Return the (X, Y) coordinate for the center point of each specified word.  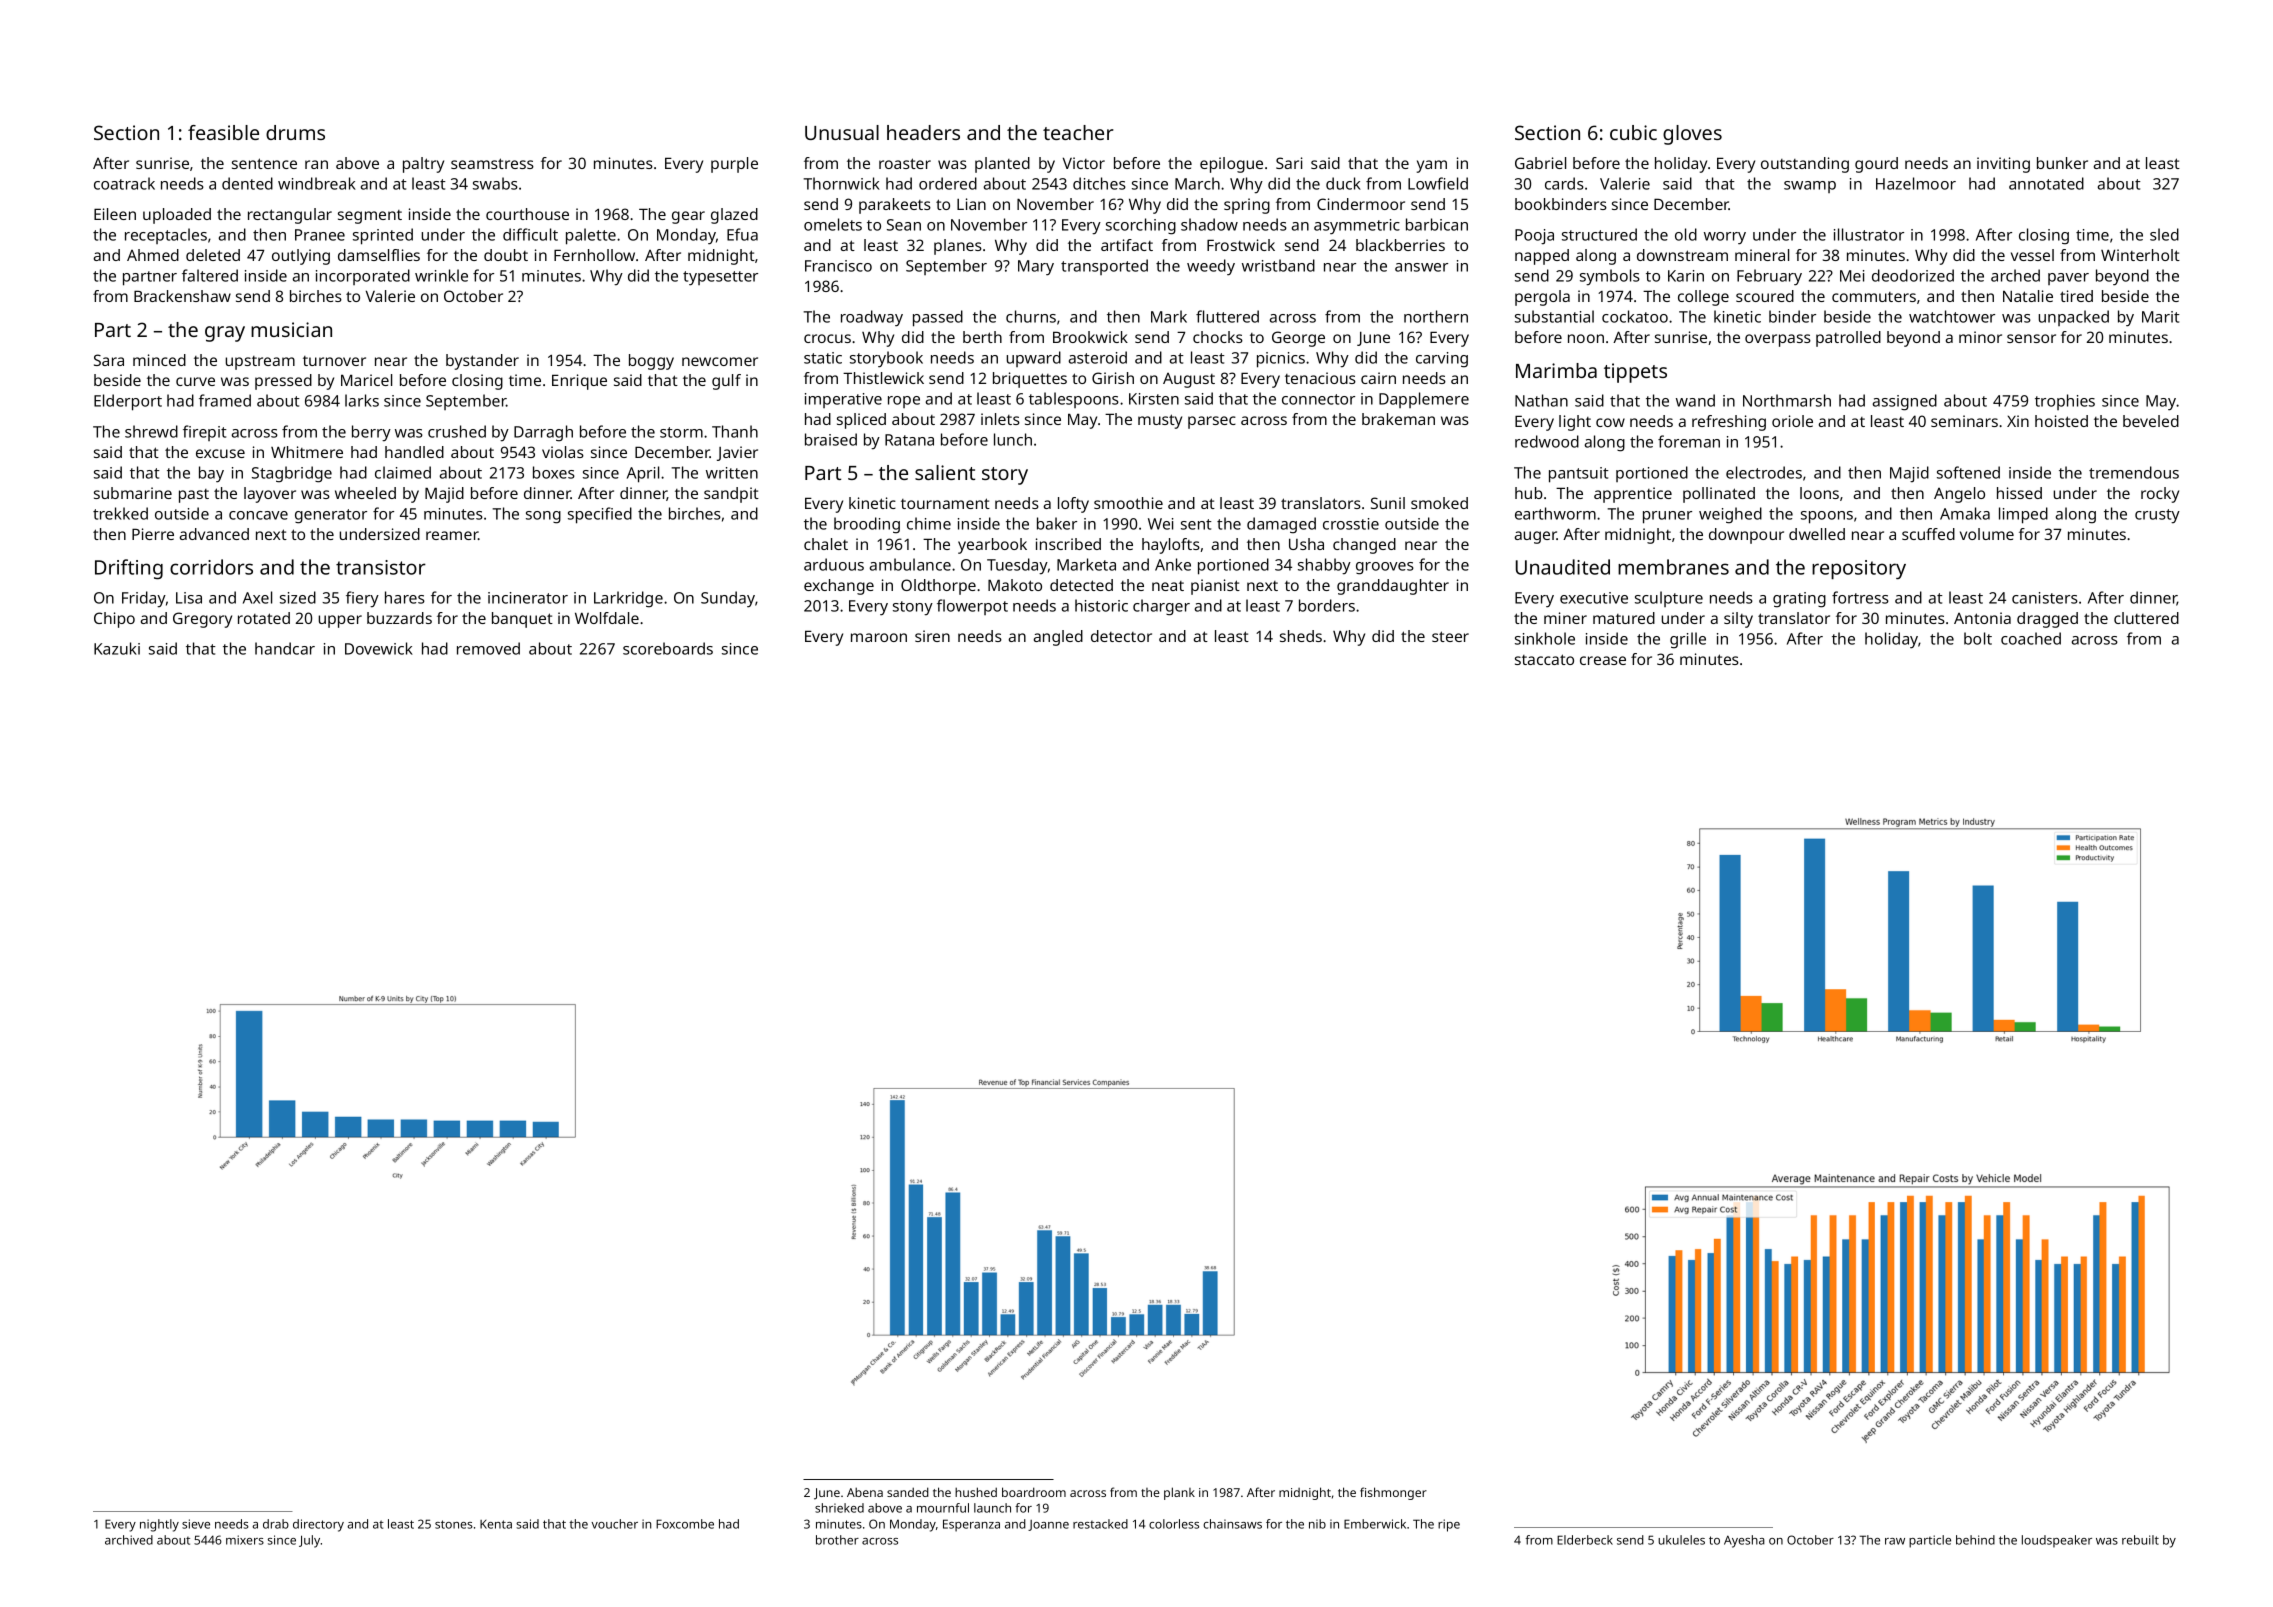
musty (1160, 421)
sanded (908, 1492)
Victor (1084, 163)
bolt (1978, 638)
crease (1603, 660)
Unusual (842, 132)
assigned (1905, 402)
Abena (865, 1492)
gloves (1692, 135)
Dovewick (379, 648)
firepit (205, 433)
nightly (159, 1525)
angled (1058, 638)
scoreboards (668, 648)
